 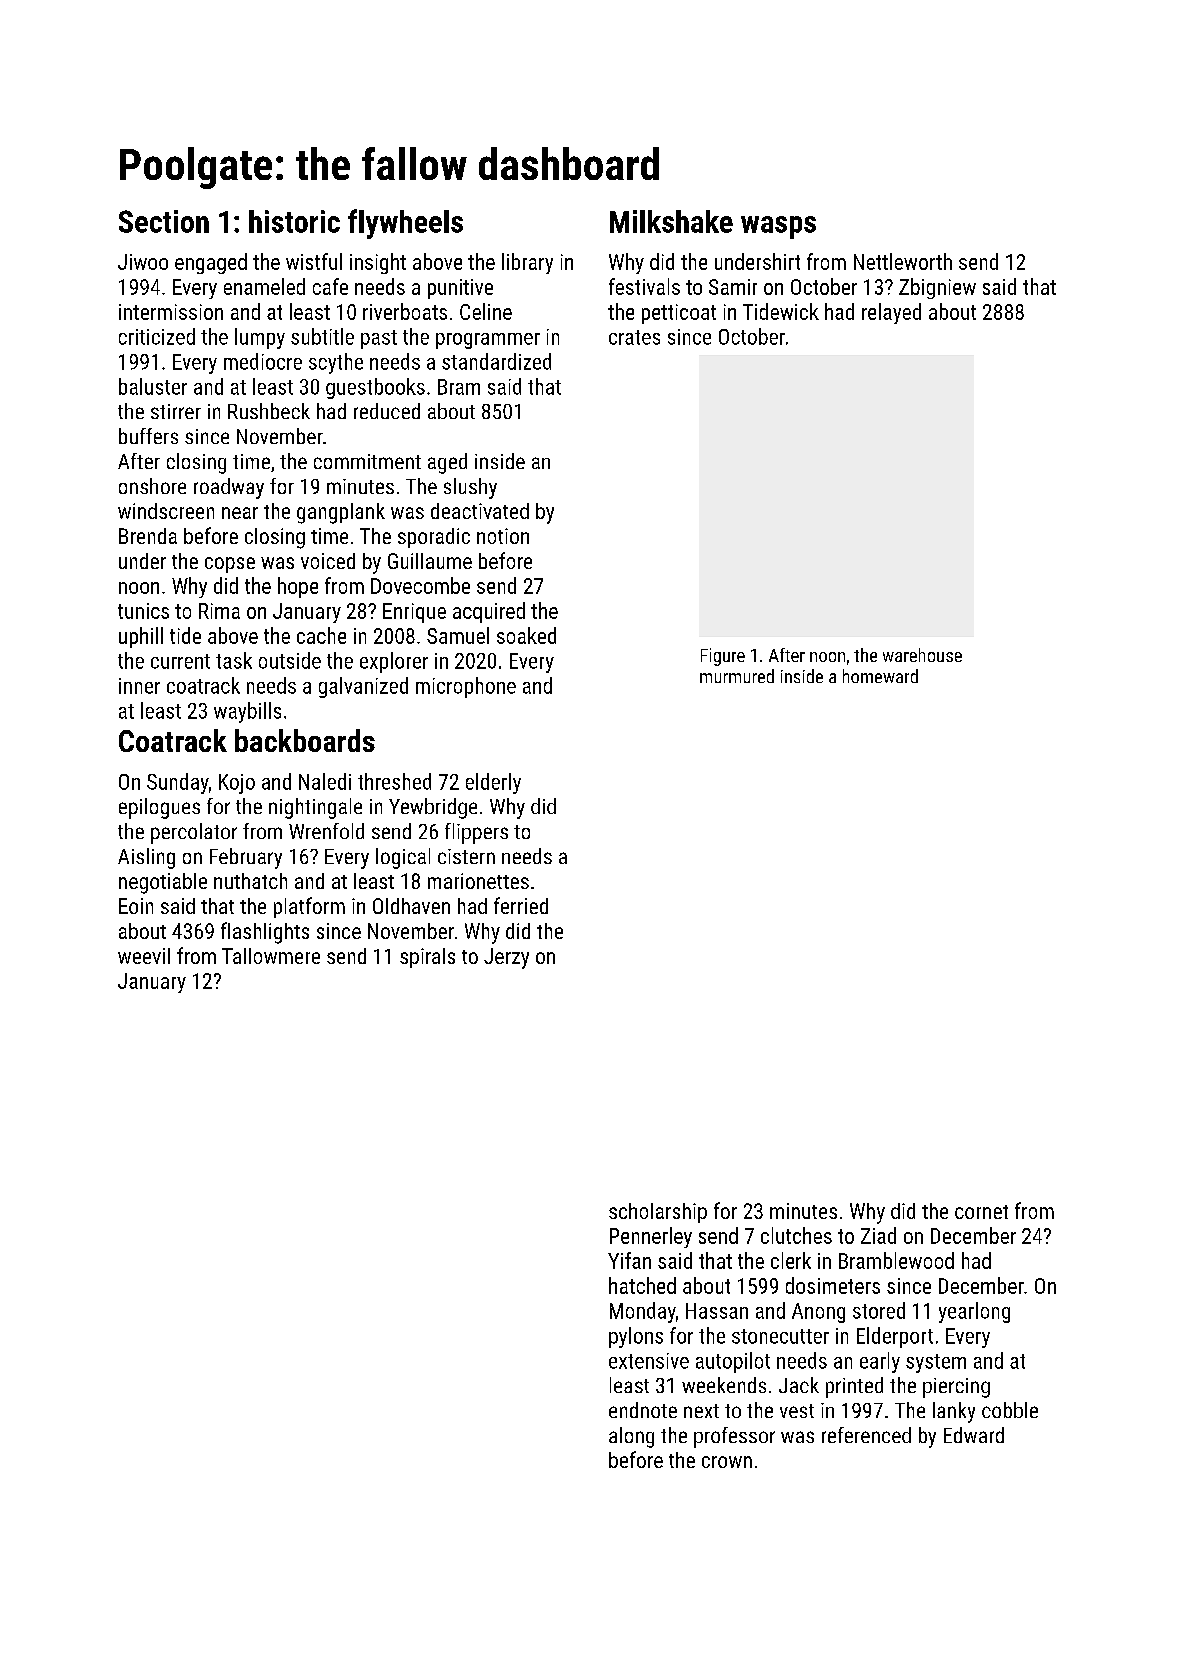 What do you see at coordinates (922, 655) in the screenshot?
I see `warehouse` at bounding box center [922, 655].
